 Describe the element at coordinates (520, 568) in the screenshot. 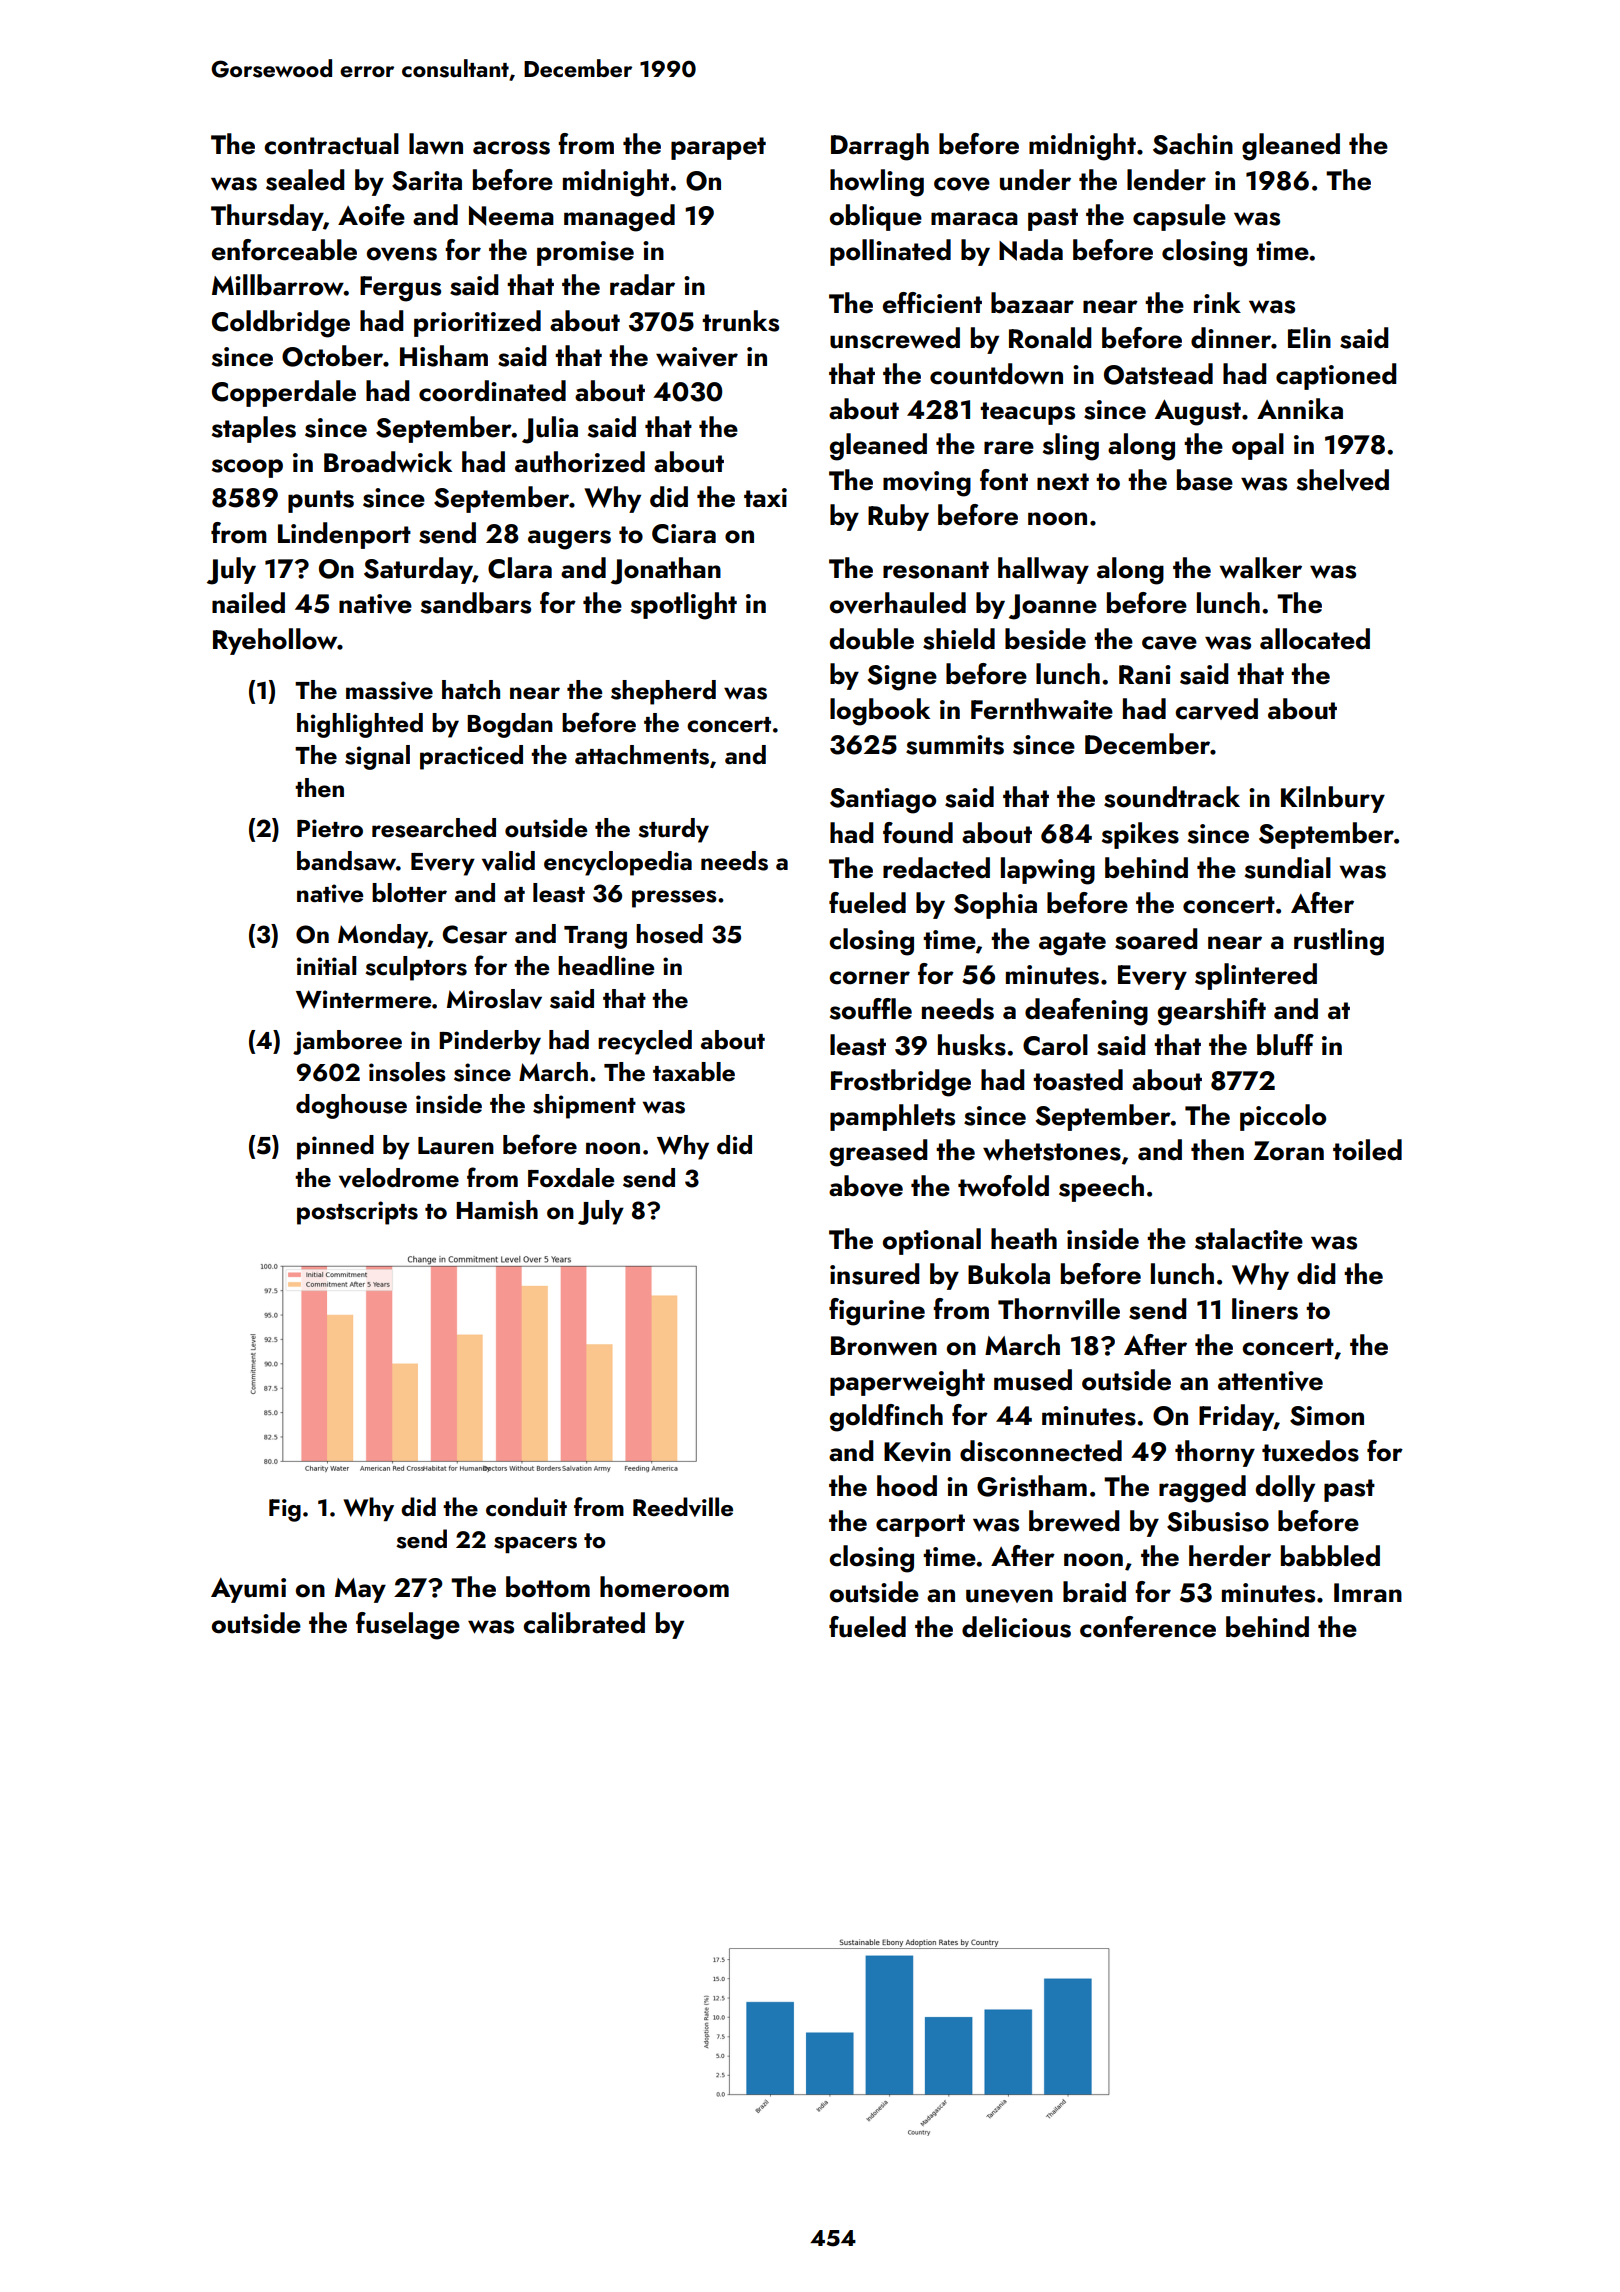

I see `Clara` at that location.
